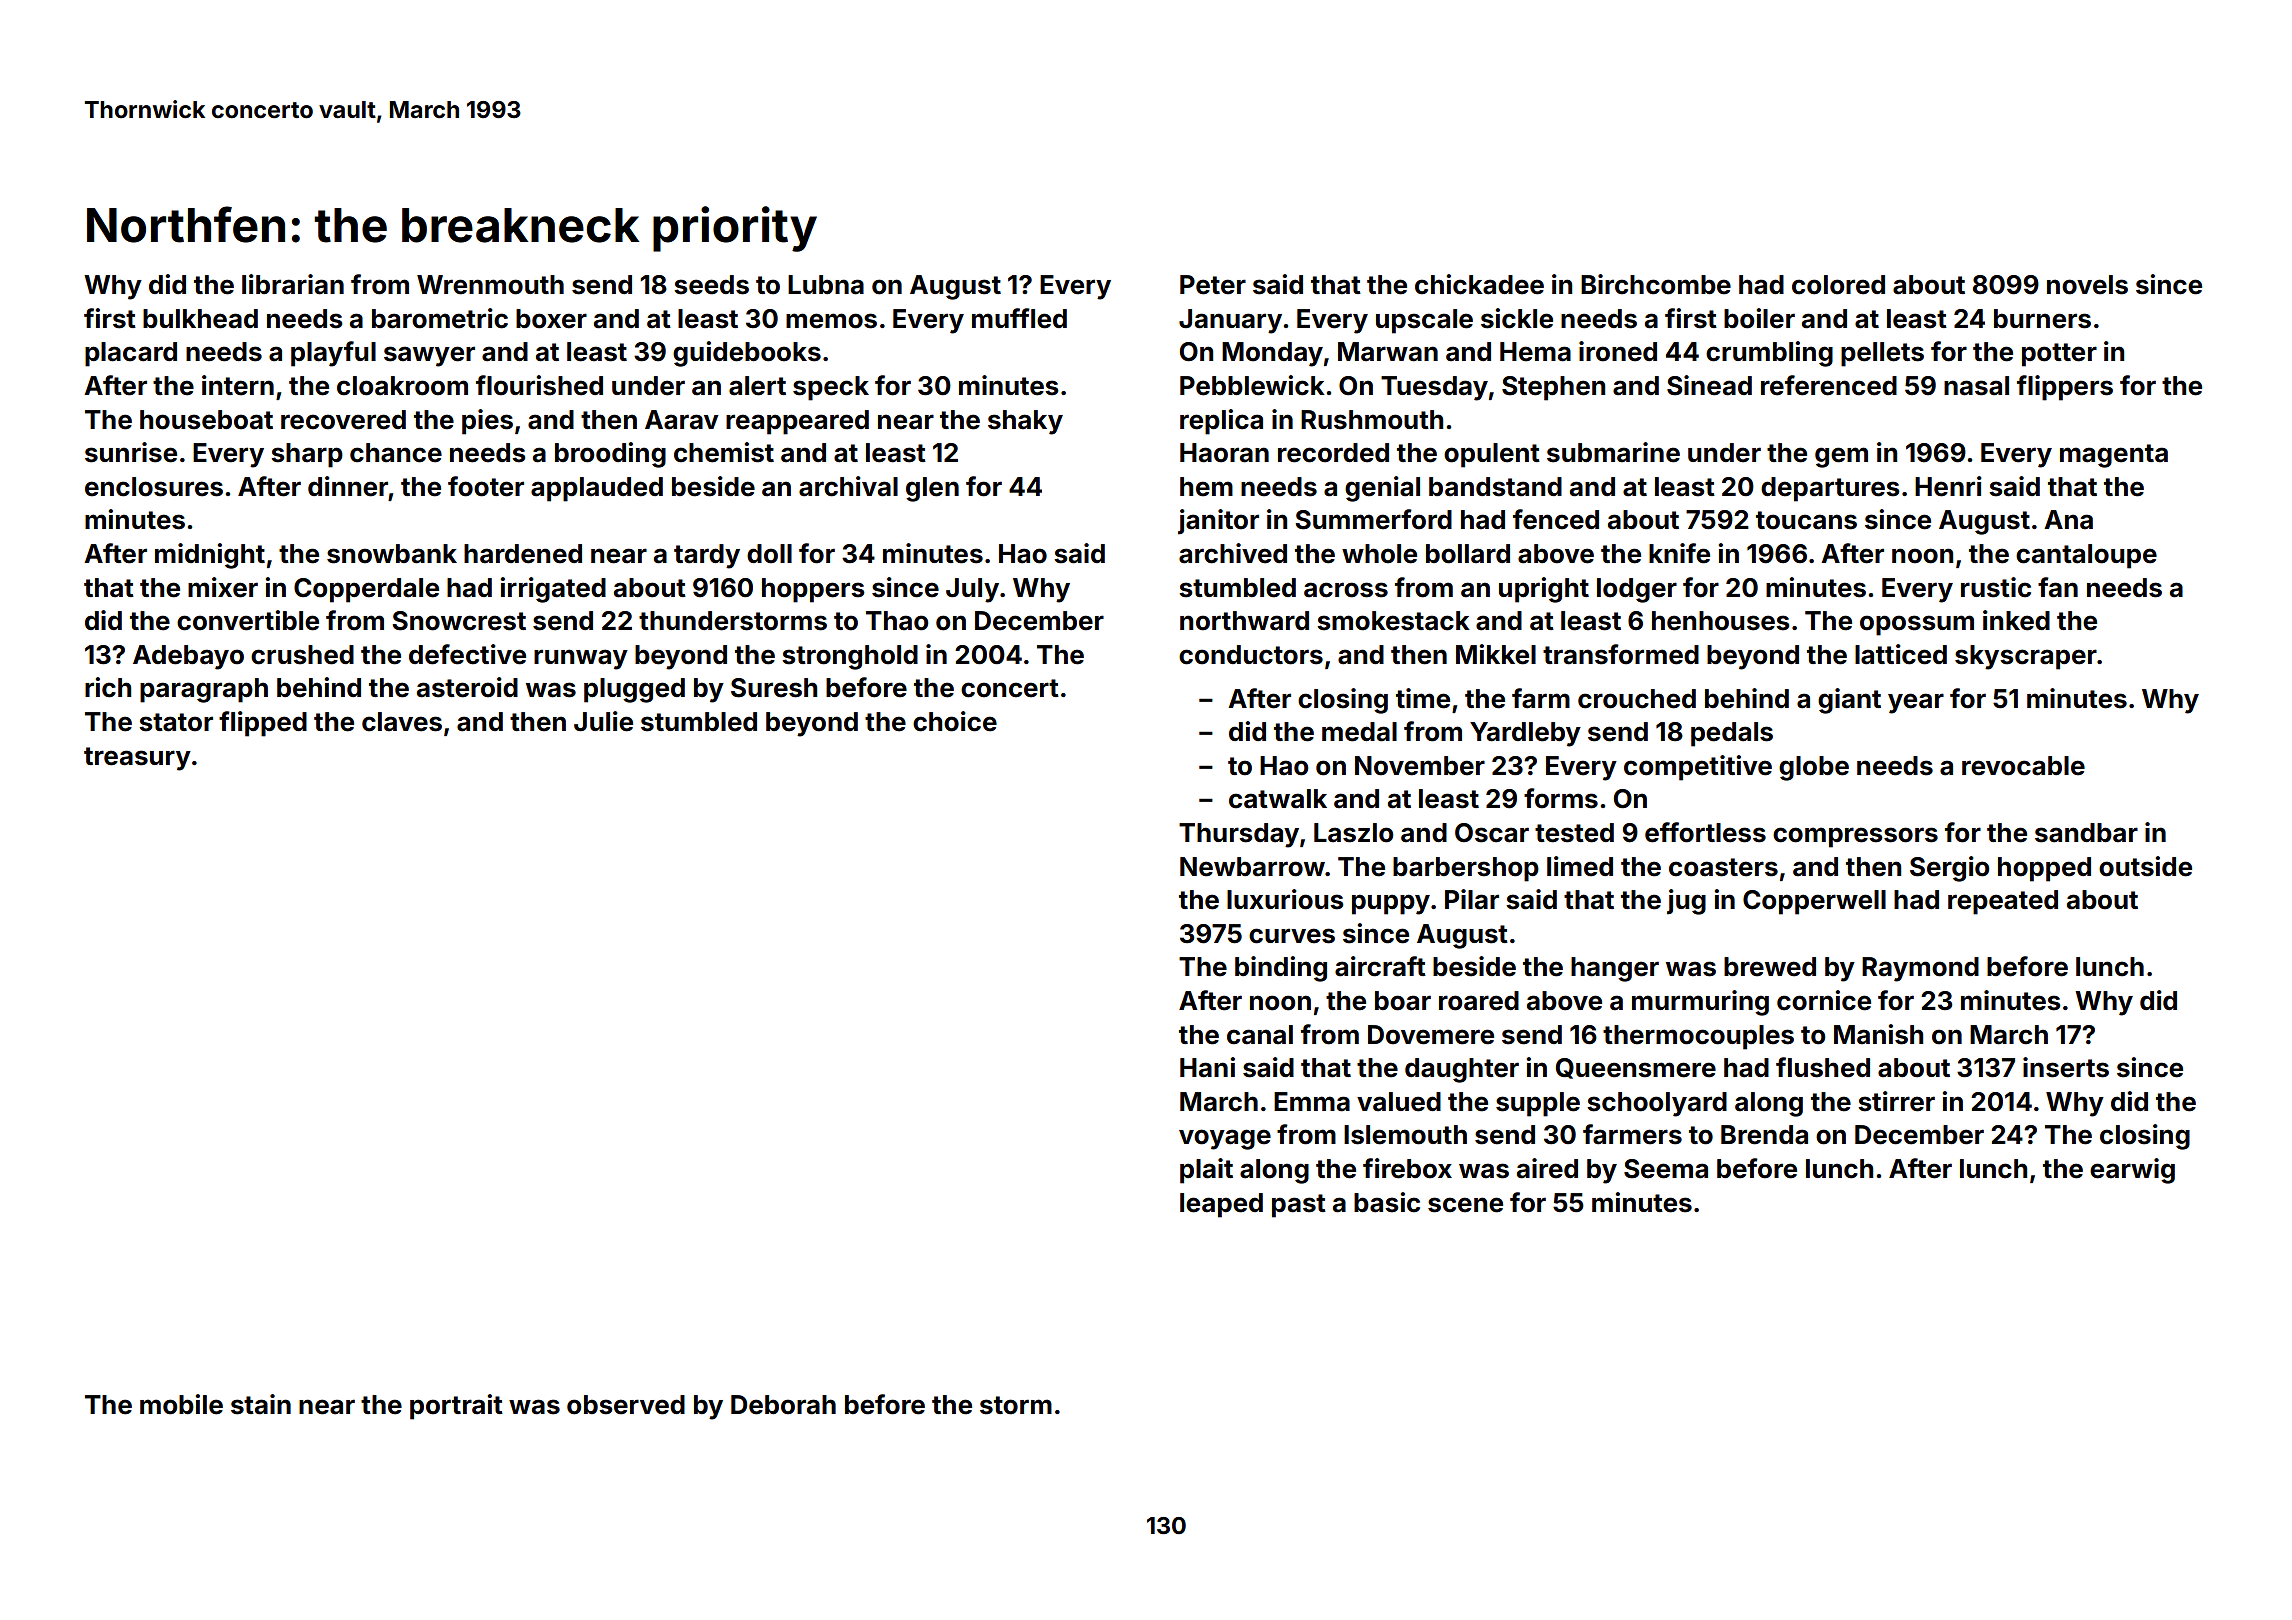 This document has width=2292, height=1620. I want to click on binding, so click(1281, 969).
